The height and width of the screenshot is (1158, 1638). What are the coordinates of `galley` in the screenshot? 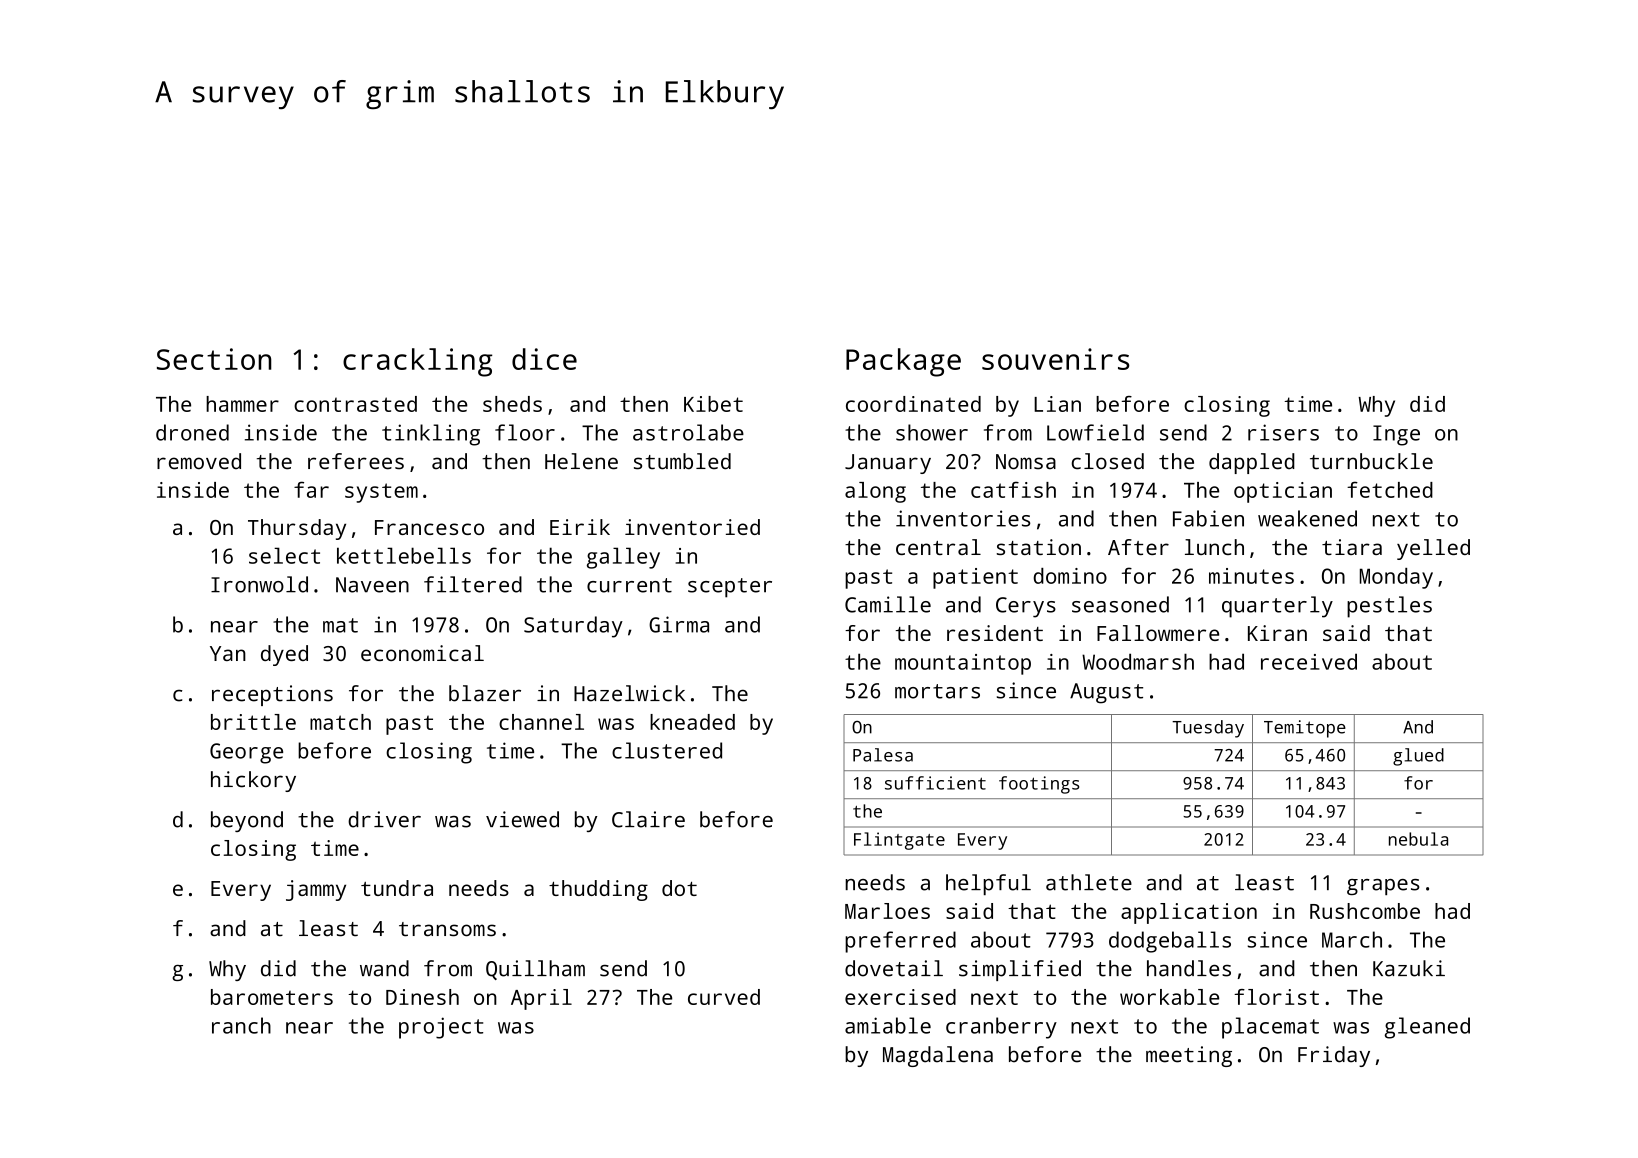 It's located at (623, 558).
